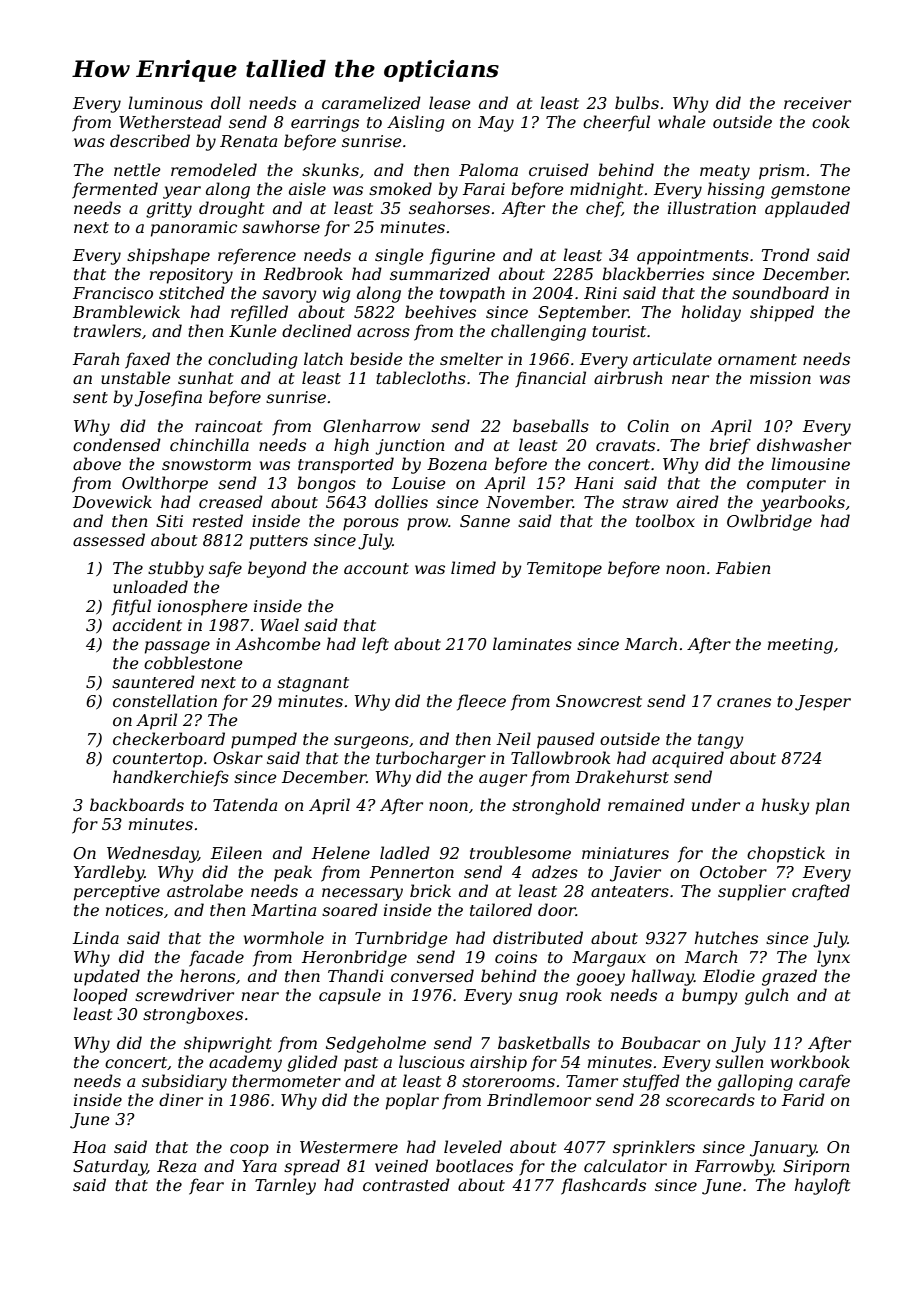  Describe the element at coordinates (781, 172) in the document. I see `prism` at that location.
